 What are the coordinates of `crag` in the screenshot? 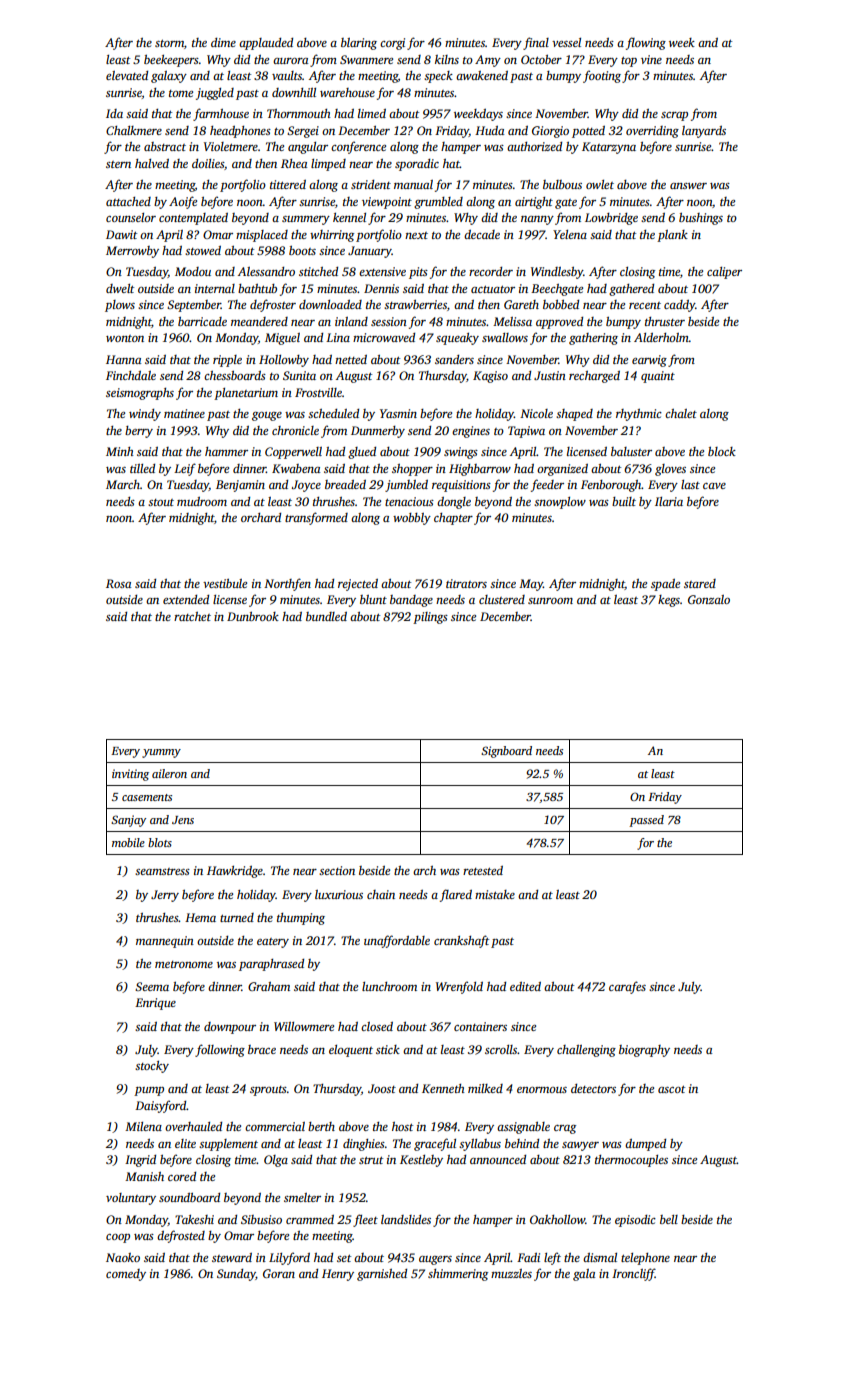 It's located at (565, 1129).
